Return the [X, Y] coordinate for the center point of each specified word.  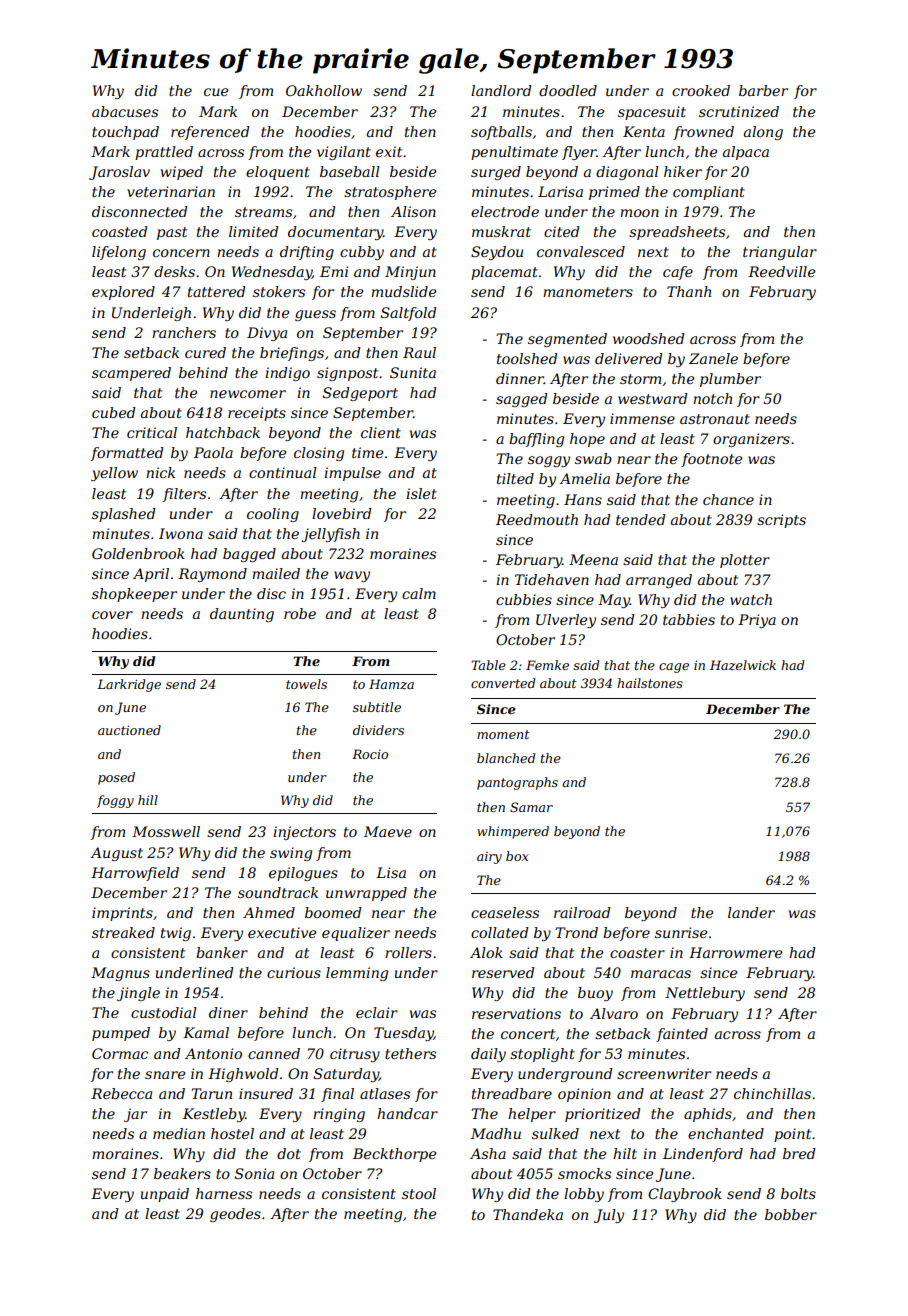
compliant [709, 193]
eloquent [278, 173]
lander [751, 912]
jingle [138, 994]
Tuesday [404, 1034]
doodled [568, 90]
